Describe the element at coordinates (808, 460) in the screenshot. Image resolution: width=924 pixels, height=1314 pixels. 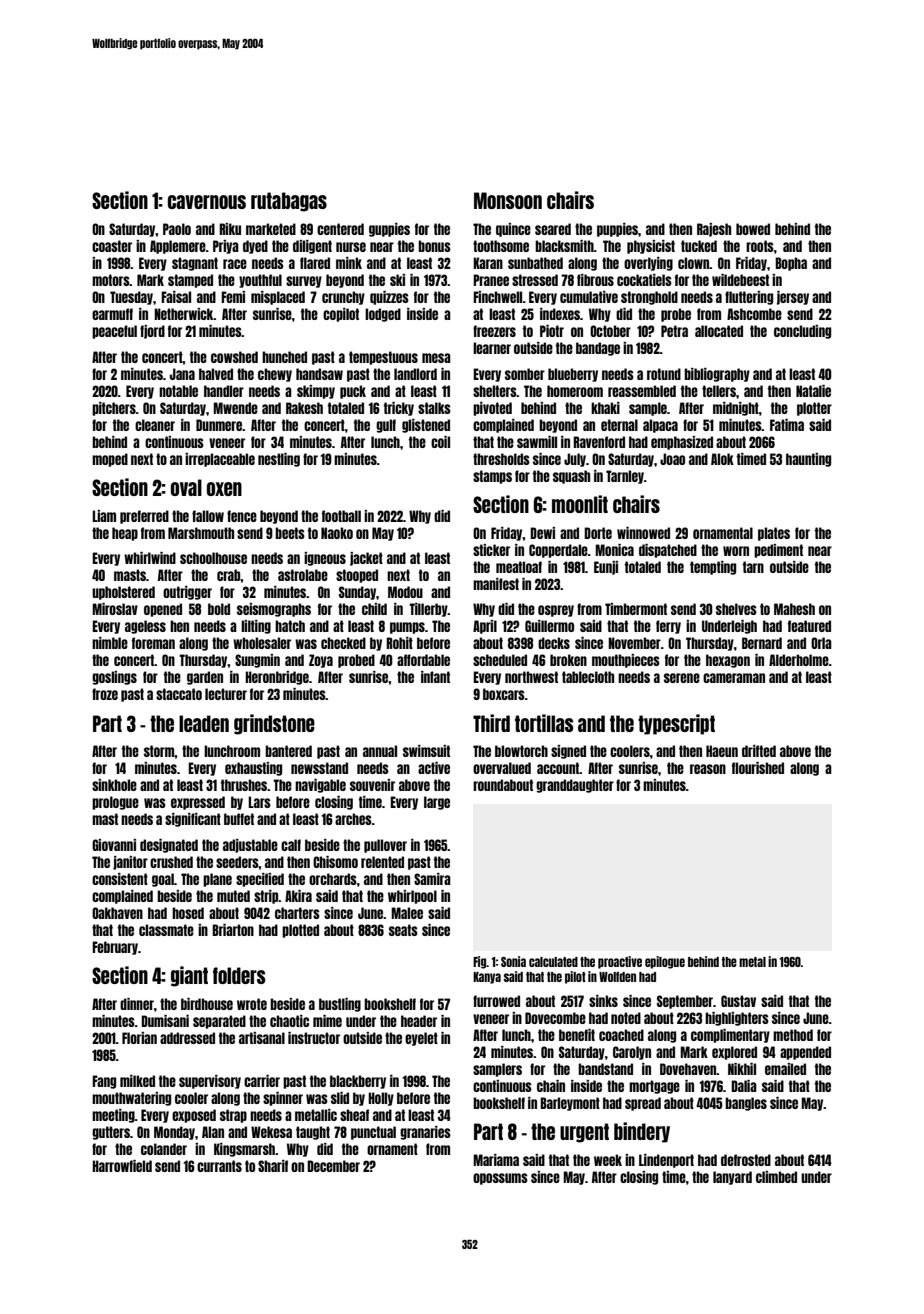
I see `haunting` at that location.
